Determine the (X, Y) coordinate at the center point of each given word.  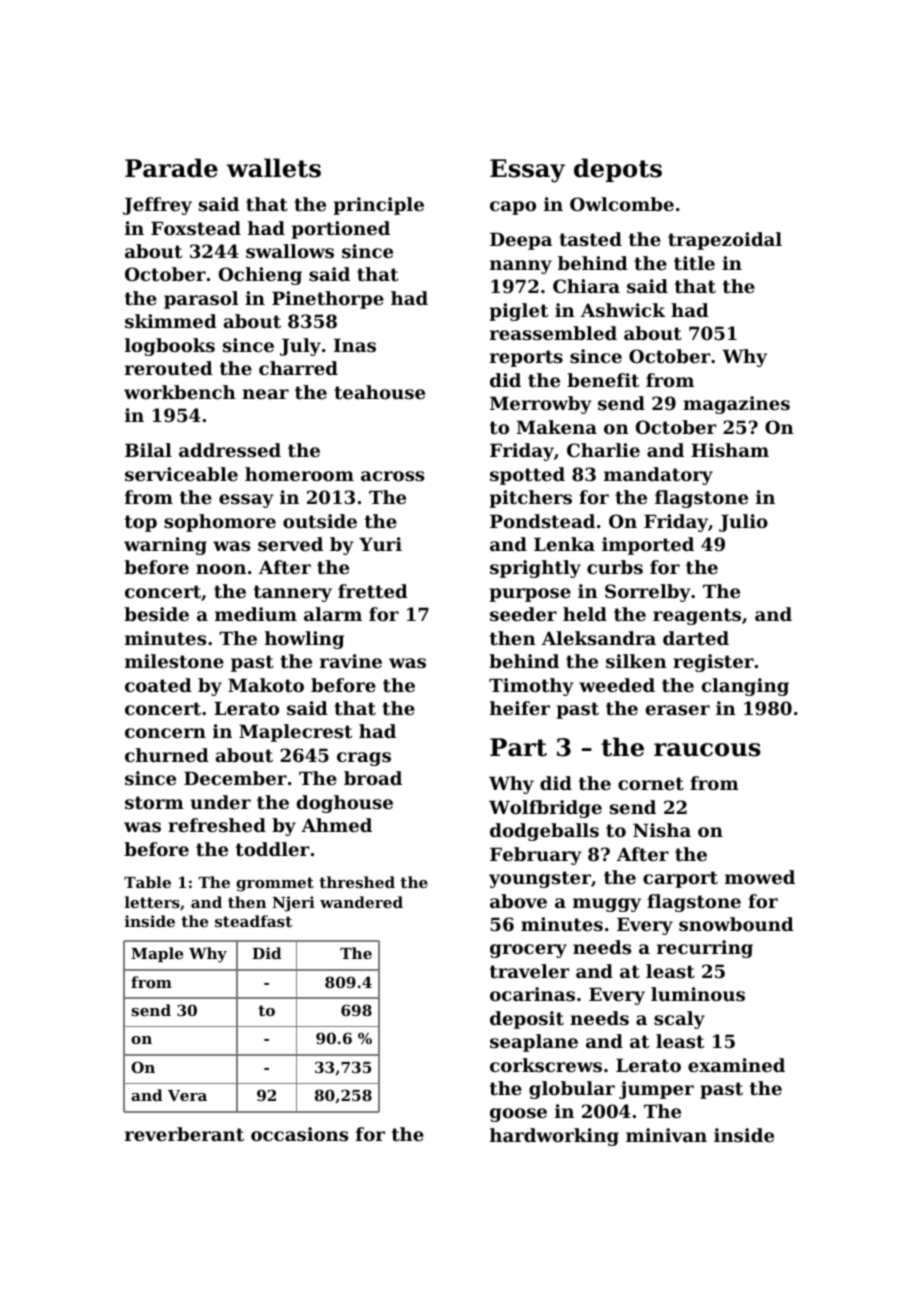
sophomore (220, 523)
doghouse (345, 804)
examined (736, 1065)
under (220, 802)
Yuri (380, 544)
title (694, 263)
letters (152, 902)
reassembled (553, 333)
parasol (201, 300)
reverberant (184, 1134)
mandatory (658, 476)
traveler (530, 971)
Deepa (521, 241)
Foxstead (196, 228)
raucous (707, 750)
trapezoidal (725, 241)
